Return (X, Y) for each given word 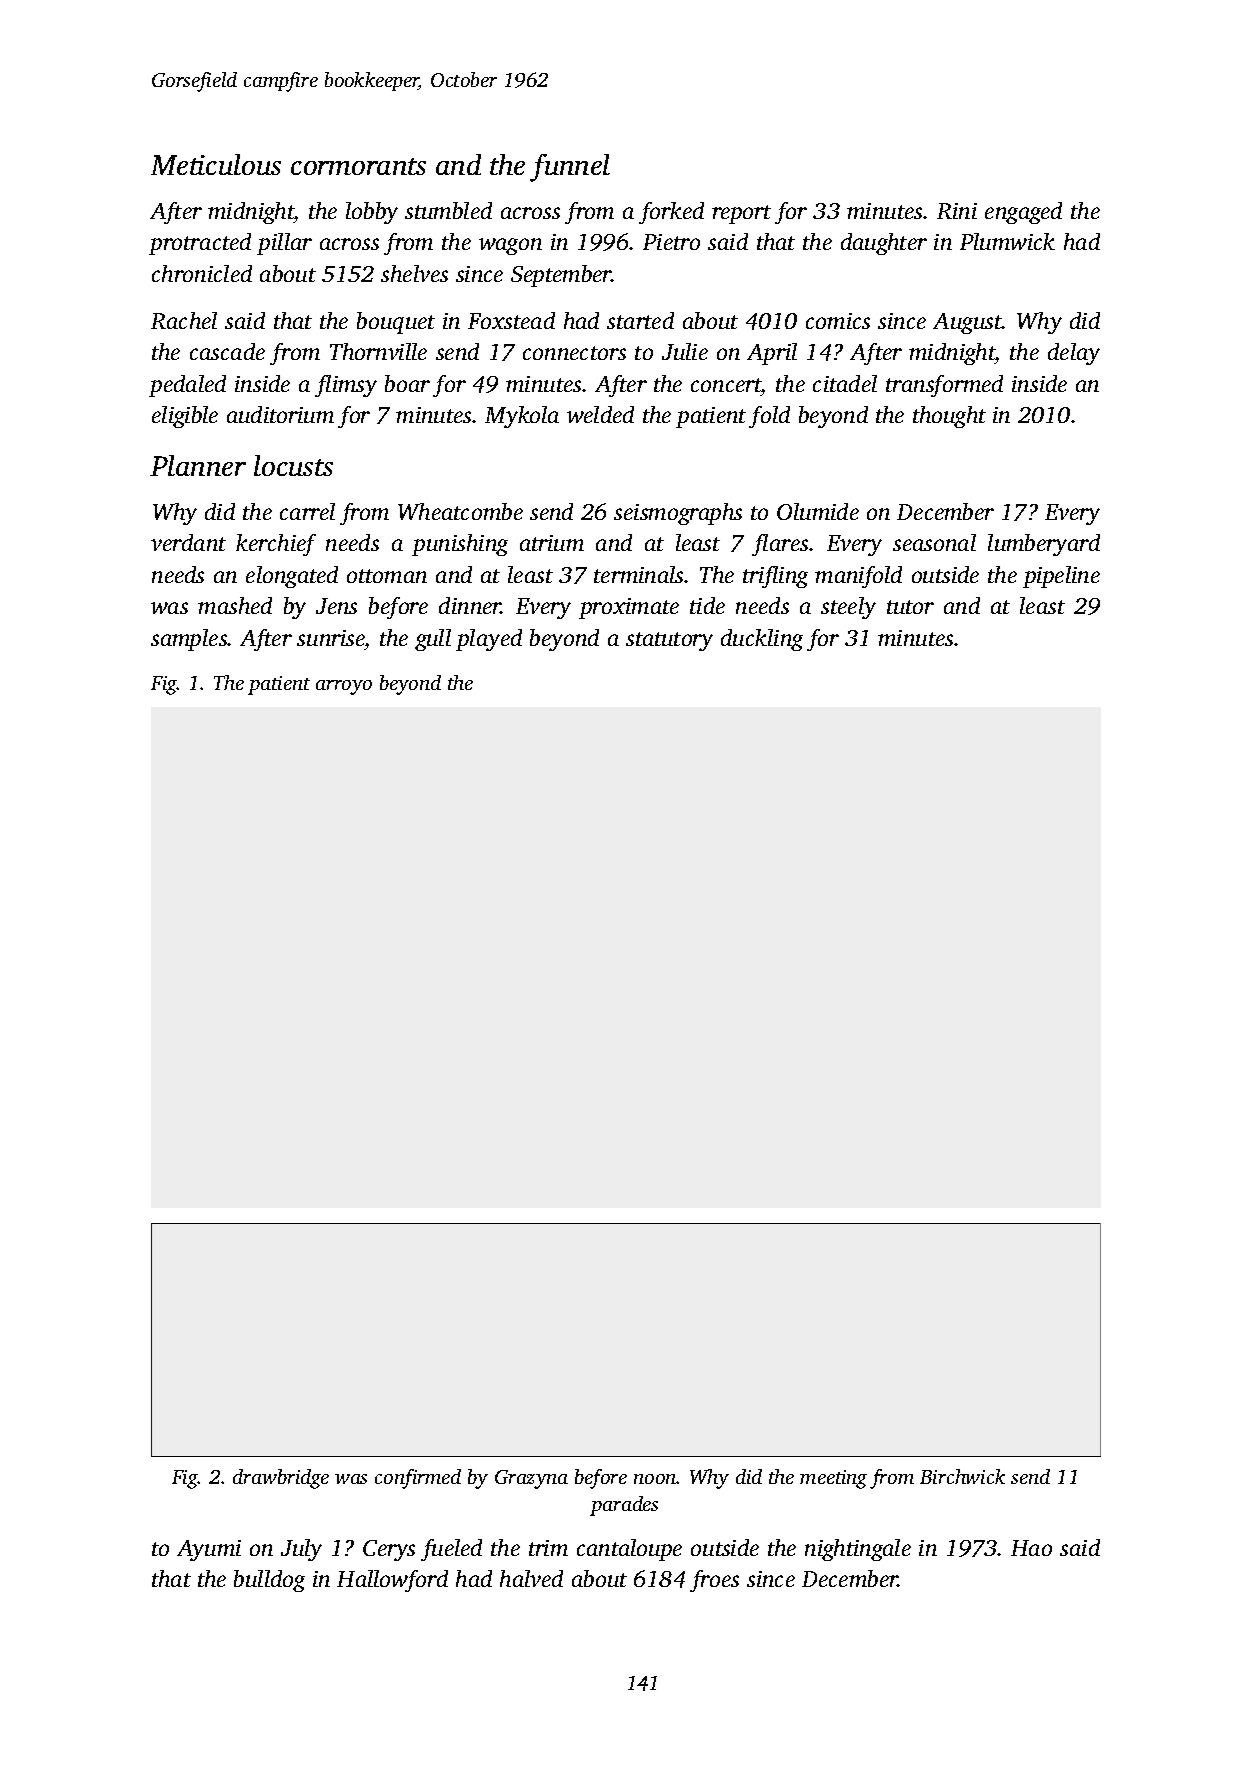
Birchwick (962, 1476)
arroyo (344, 687)
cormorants (358, 166)
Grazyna (531, 1479)
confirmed (418, 1479)
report (741, 214)
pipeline (1061, 577)
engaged (1023, 213)
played (489, 640)
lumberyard (1044, 545)
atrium (552, 543)
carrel (307, 511)
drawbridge (281, 1479)
